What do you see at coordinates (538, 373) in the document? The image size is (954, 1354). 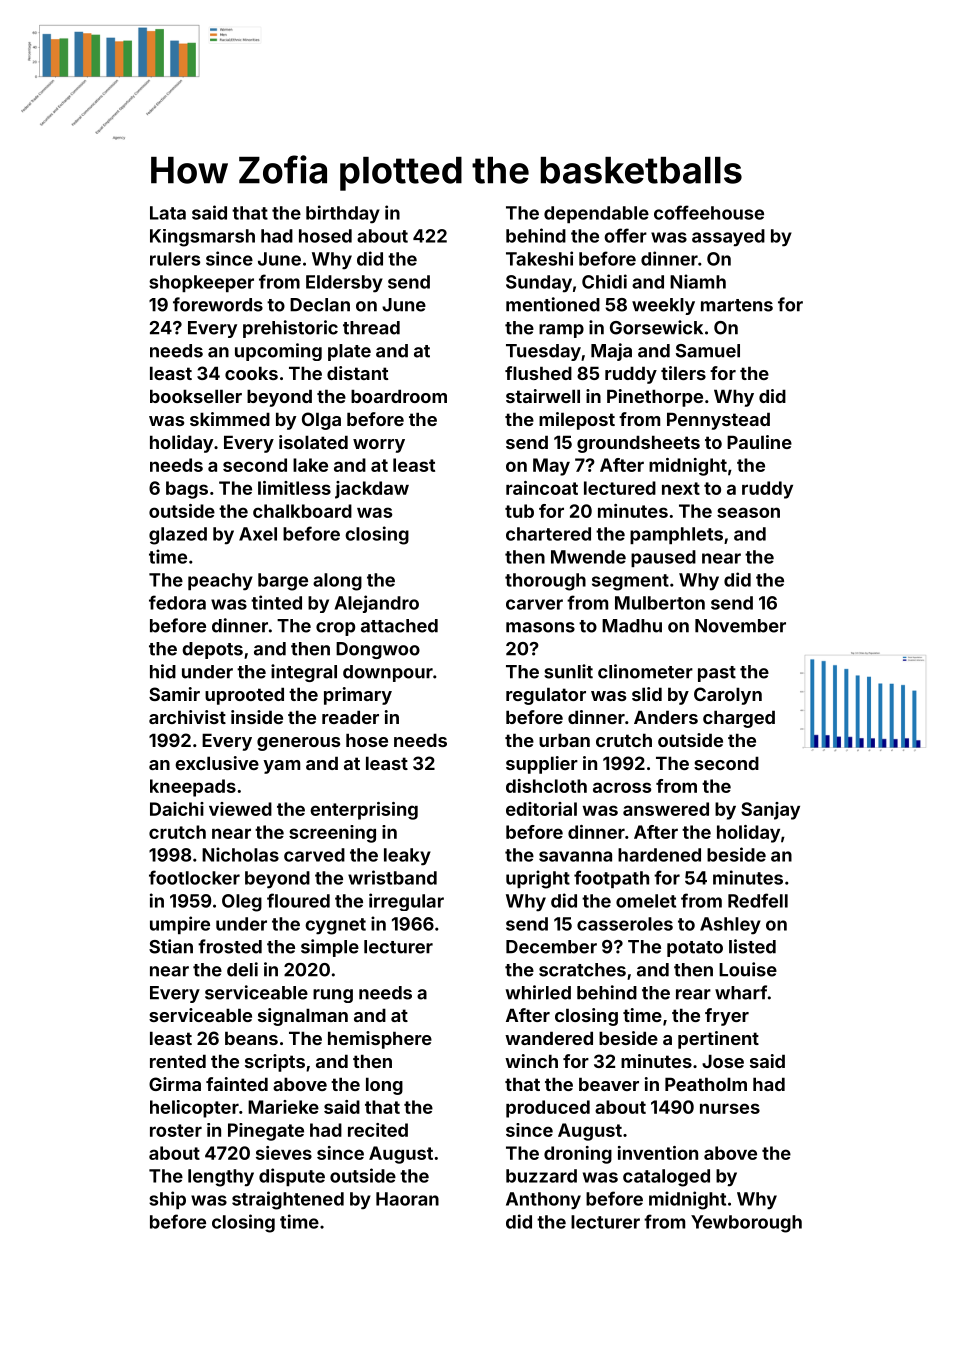 I see `flushed` at bounding box center [538, 373].
